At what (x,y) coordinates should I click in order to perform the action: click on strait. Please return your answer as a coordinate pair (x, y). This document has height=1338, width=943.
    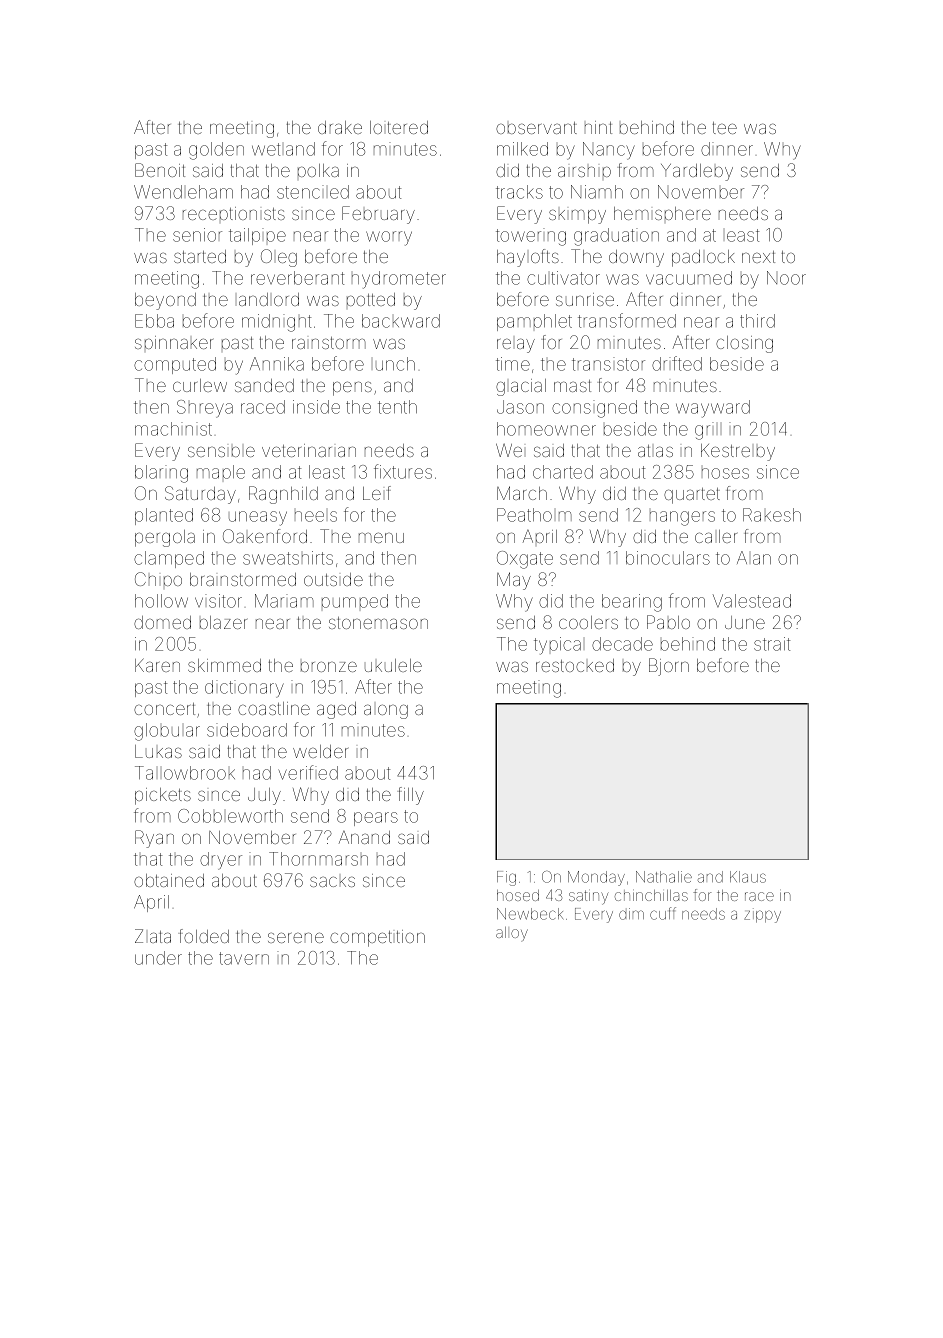
    Looking at the image, I should click on (772, 644).
